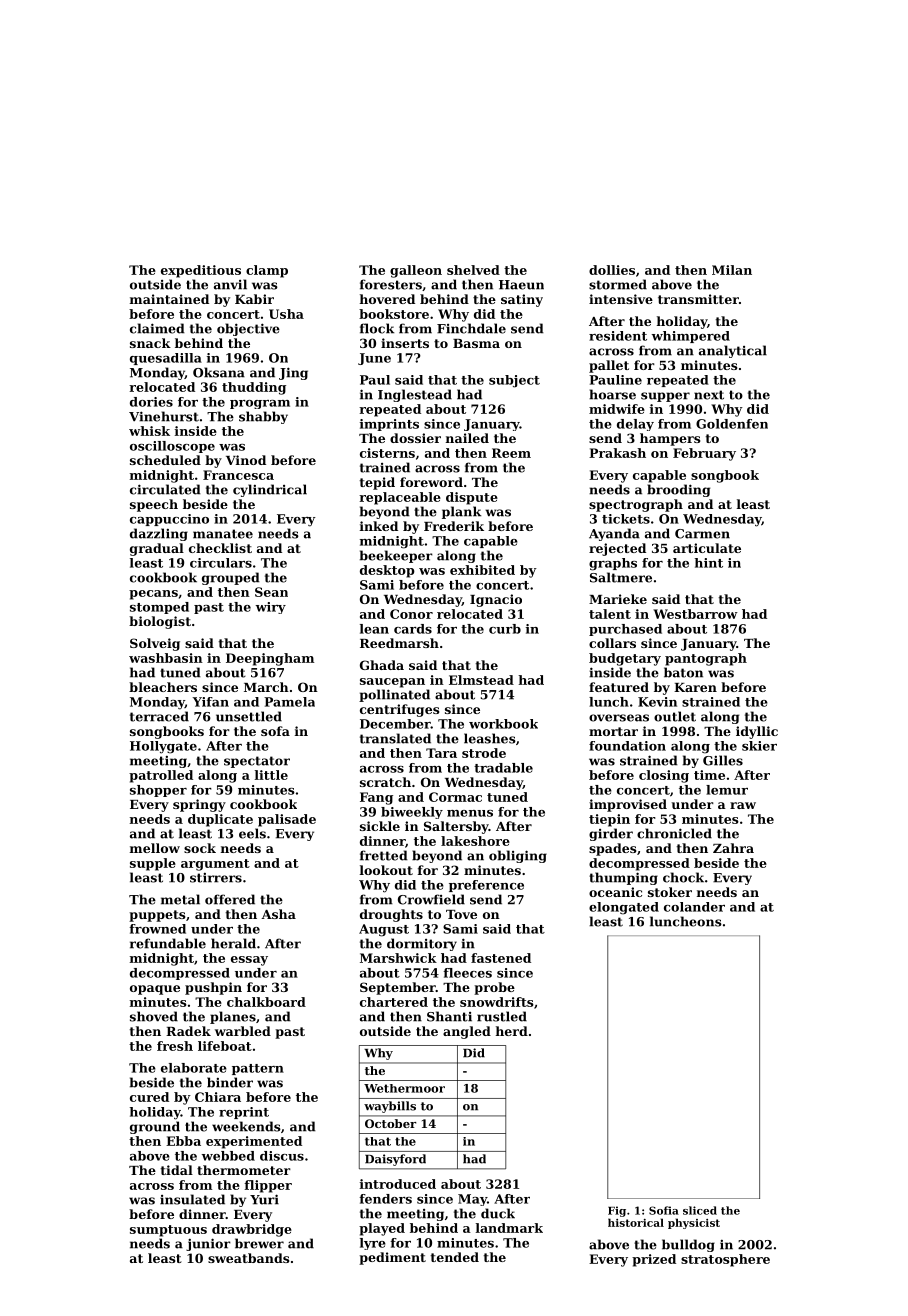  I want to click on tended, so click(455, 1257).
